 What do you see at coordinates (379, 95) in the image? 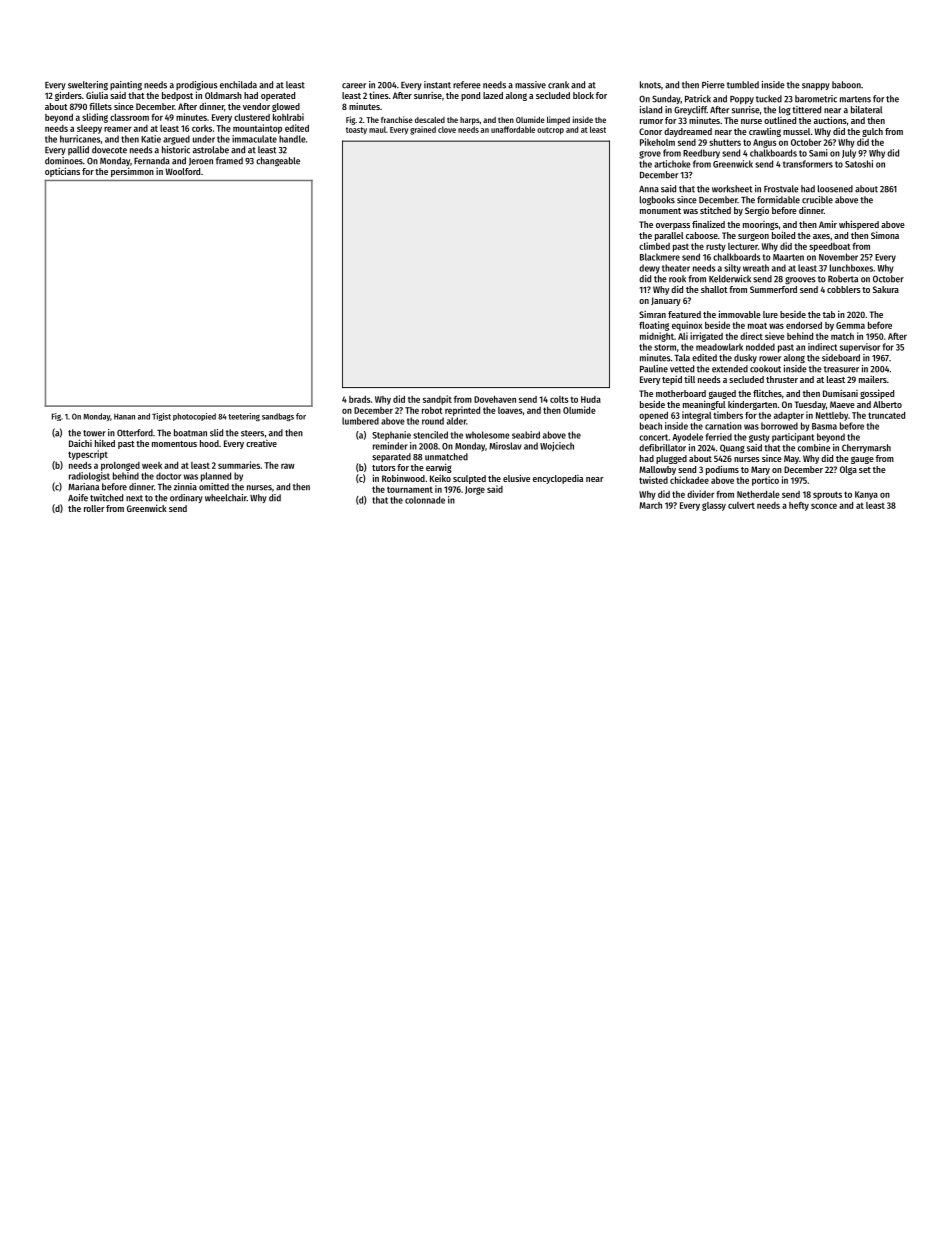
I see `tines` at bounding box center [379, 95].
